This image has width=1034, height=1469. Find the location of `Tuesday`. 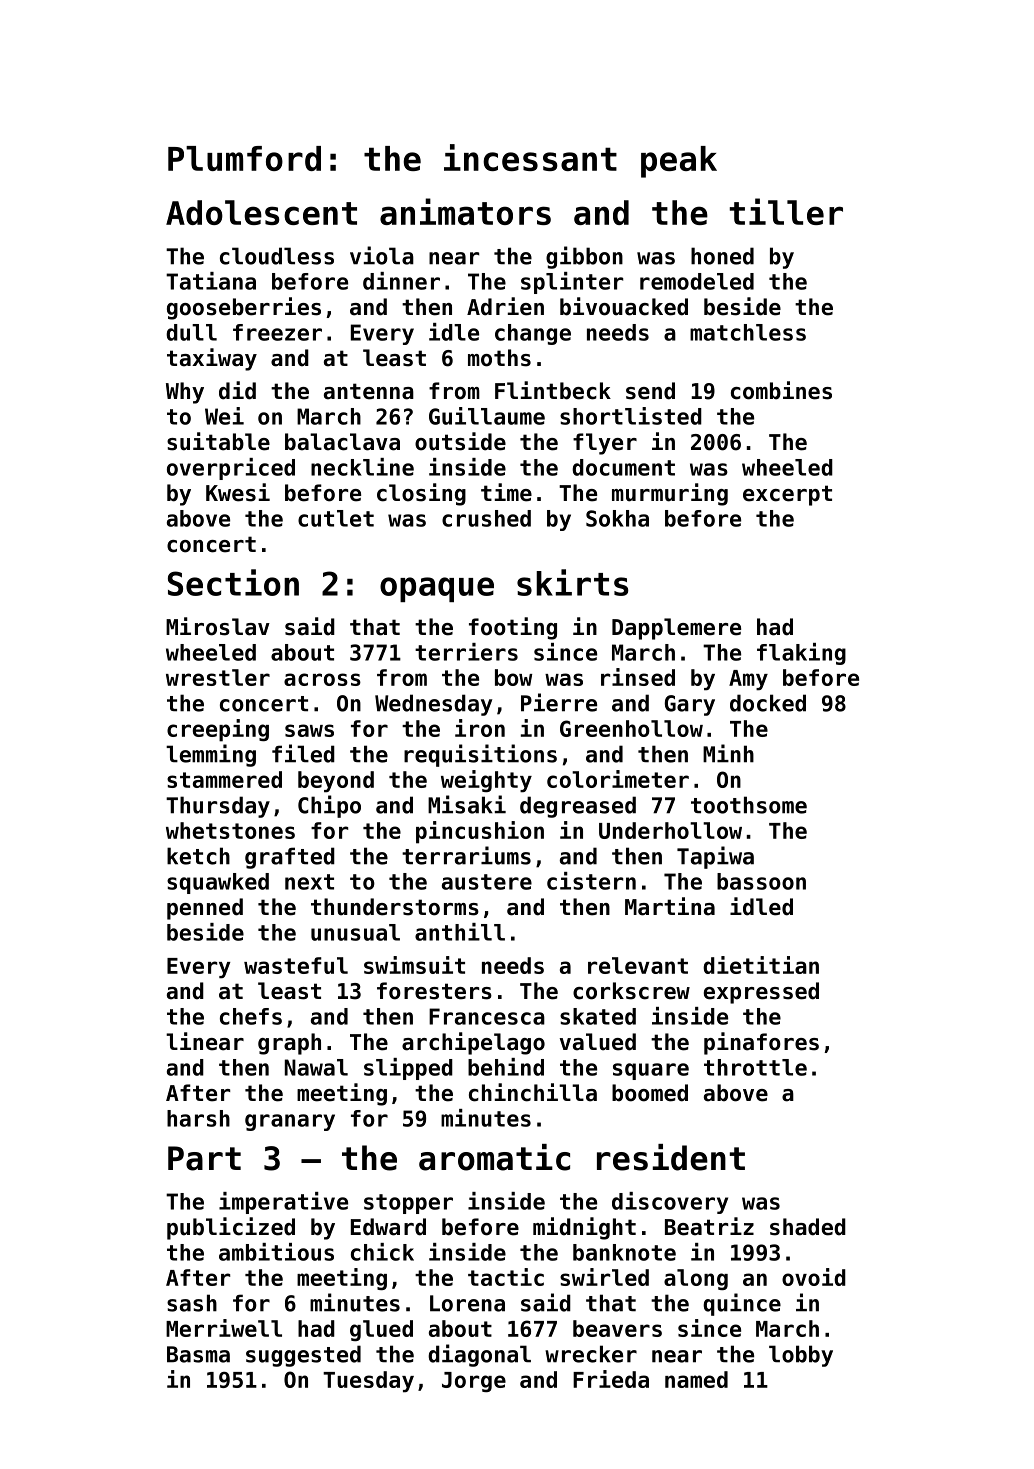

Tuesday is located at coordinates (368, 1382).
